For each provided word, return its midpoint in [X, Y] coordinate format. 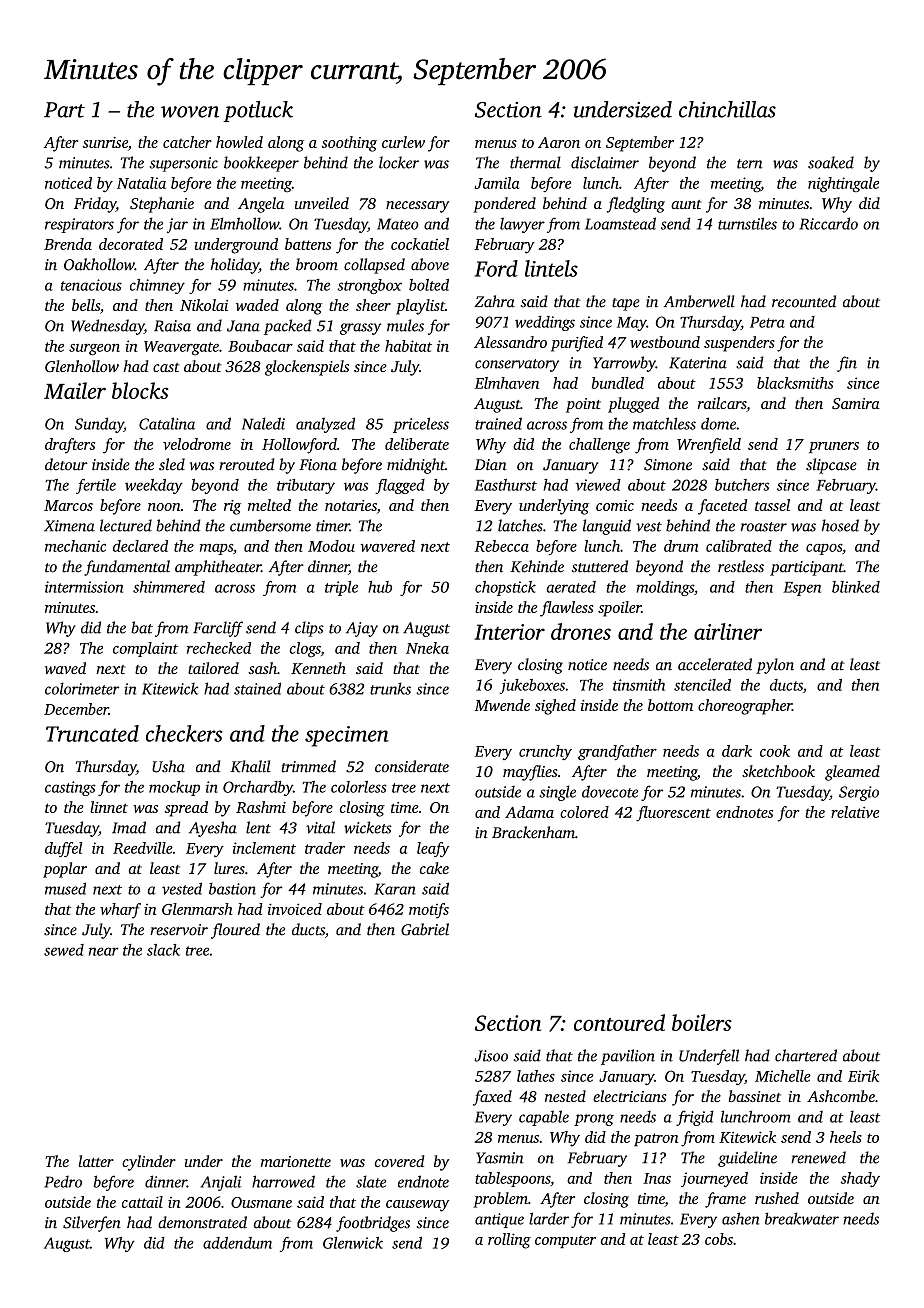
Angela [261, 205]
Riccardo [828, 223]
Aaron [559, 142]
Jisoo [491, 1056]
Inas [657, 1178]
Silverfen [92, 1224]
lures [229, 868]
